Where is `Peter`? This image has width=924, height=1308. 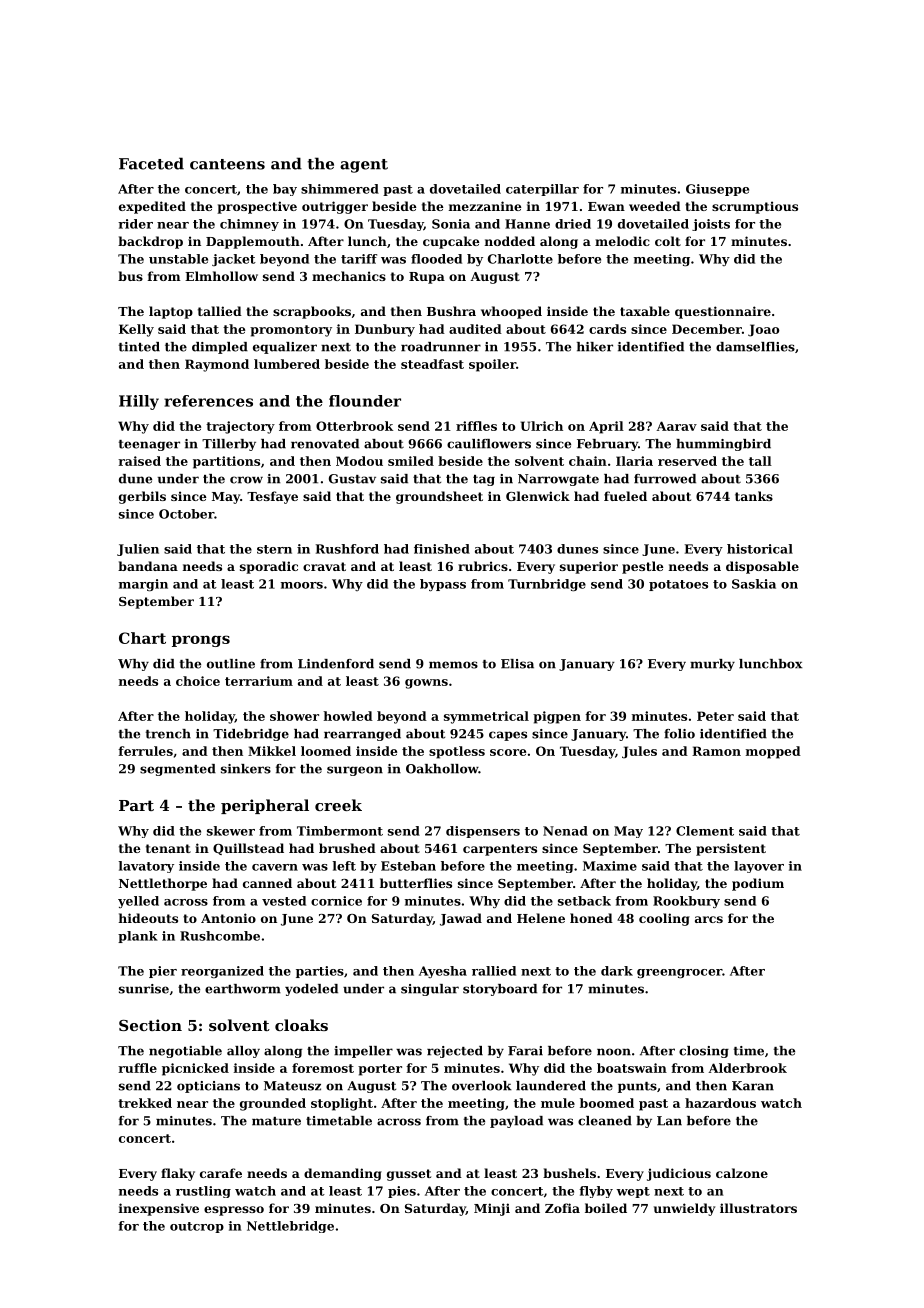
Peter is located at coordinates (715, 716).
